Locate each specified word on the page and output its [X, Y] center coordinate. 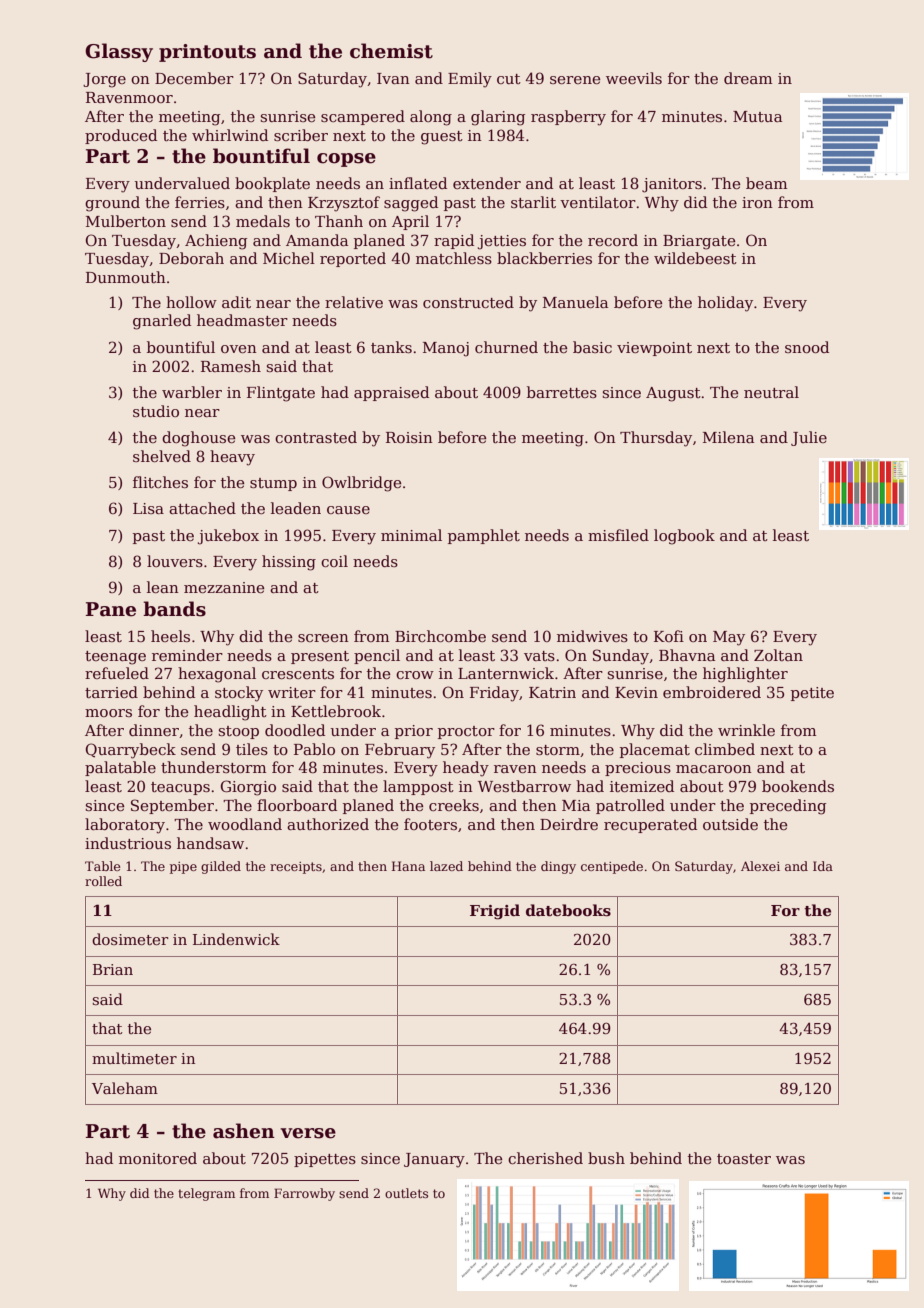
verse [308, 1133]
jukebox [228, 537]
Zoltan [778, 655]
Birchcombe [440, 636]
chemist [391, 51]
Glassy [119, 52]
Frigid [495, 912]
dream [748, 78]
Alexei [760, 866]
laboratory [125, 826]
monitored [158, 1158]
